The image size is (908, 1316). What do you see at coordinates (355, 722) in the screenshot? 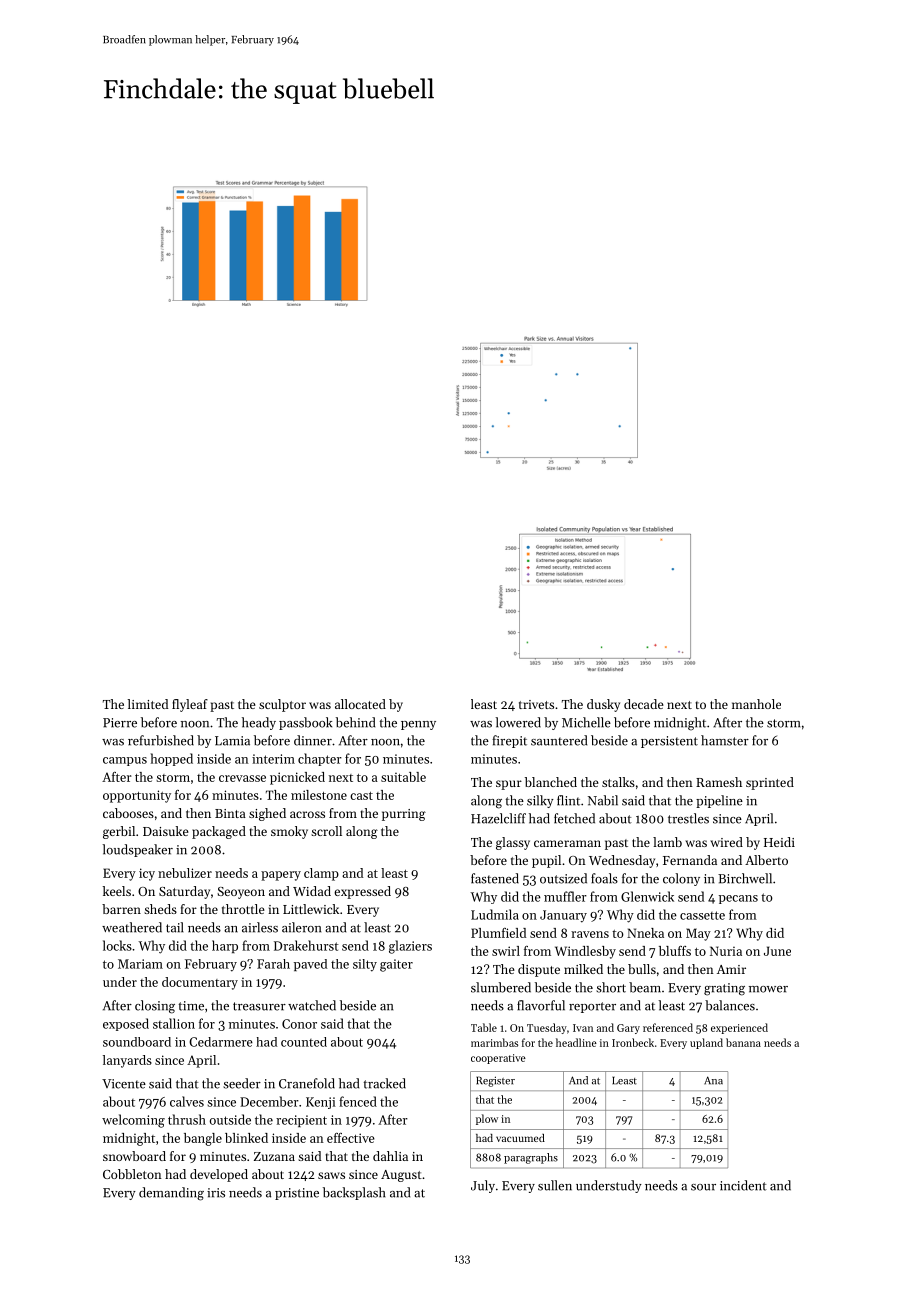
I see `behind` at bounding box center [355, 722].
